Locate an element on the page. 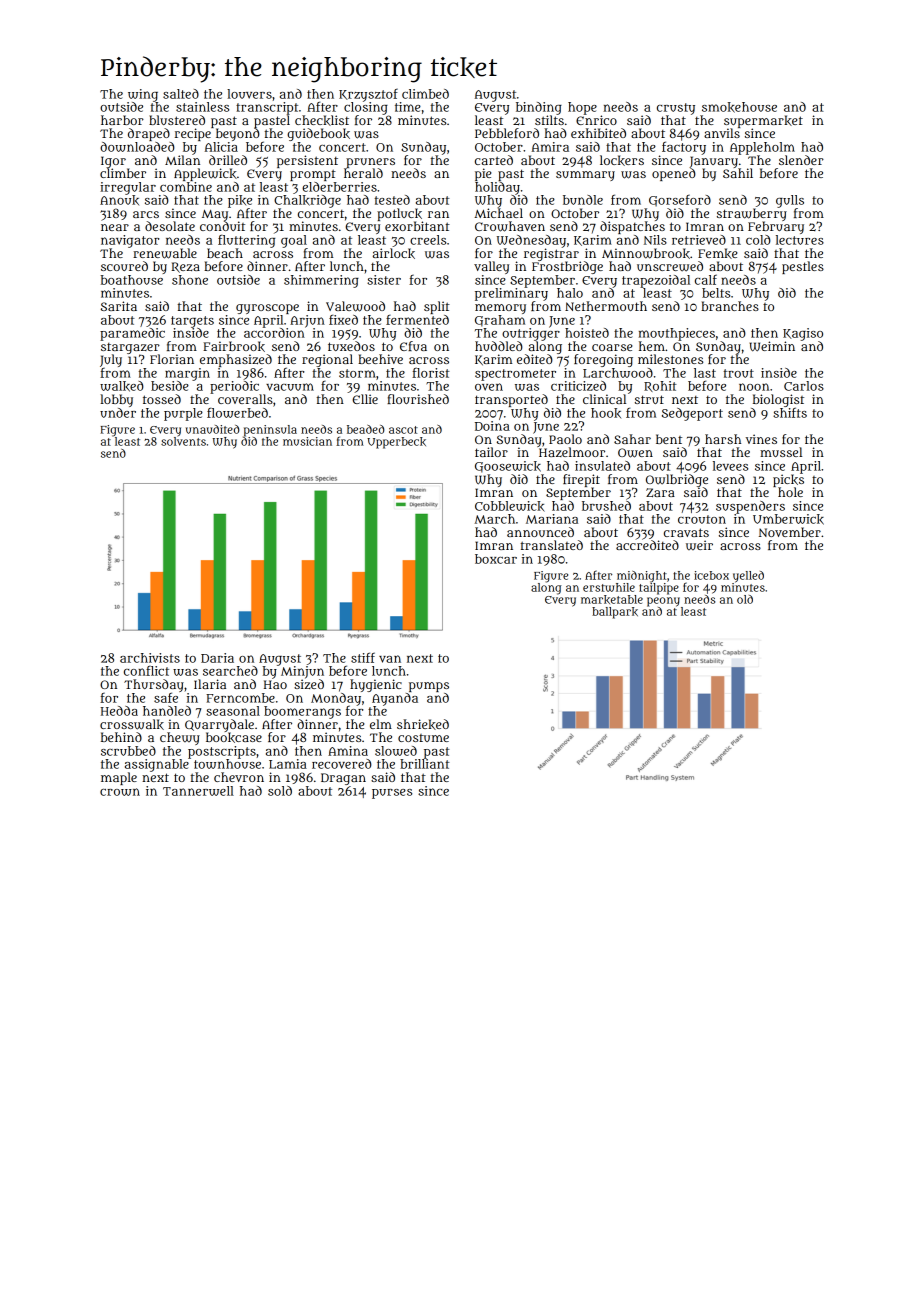 The height and width of the page is (1308, 924). memory is located at coordinates (500, 309).
